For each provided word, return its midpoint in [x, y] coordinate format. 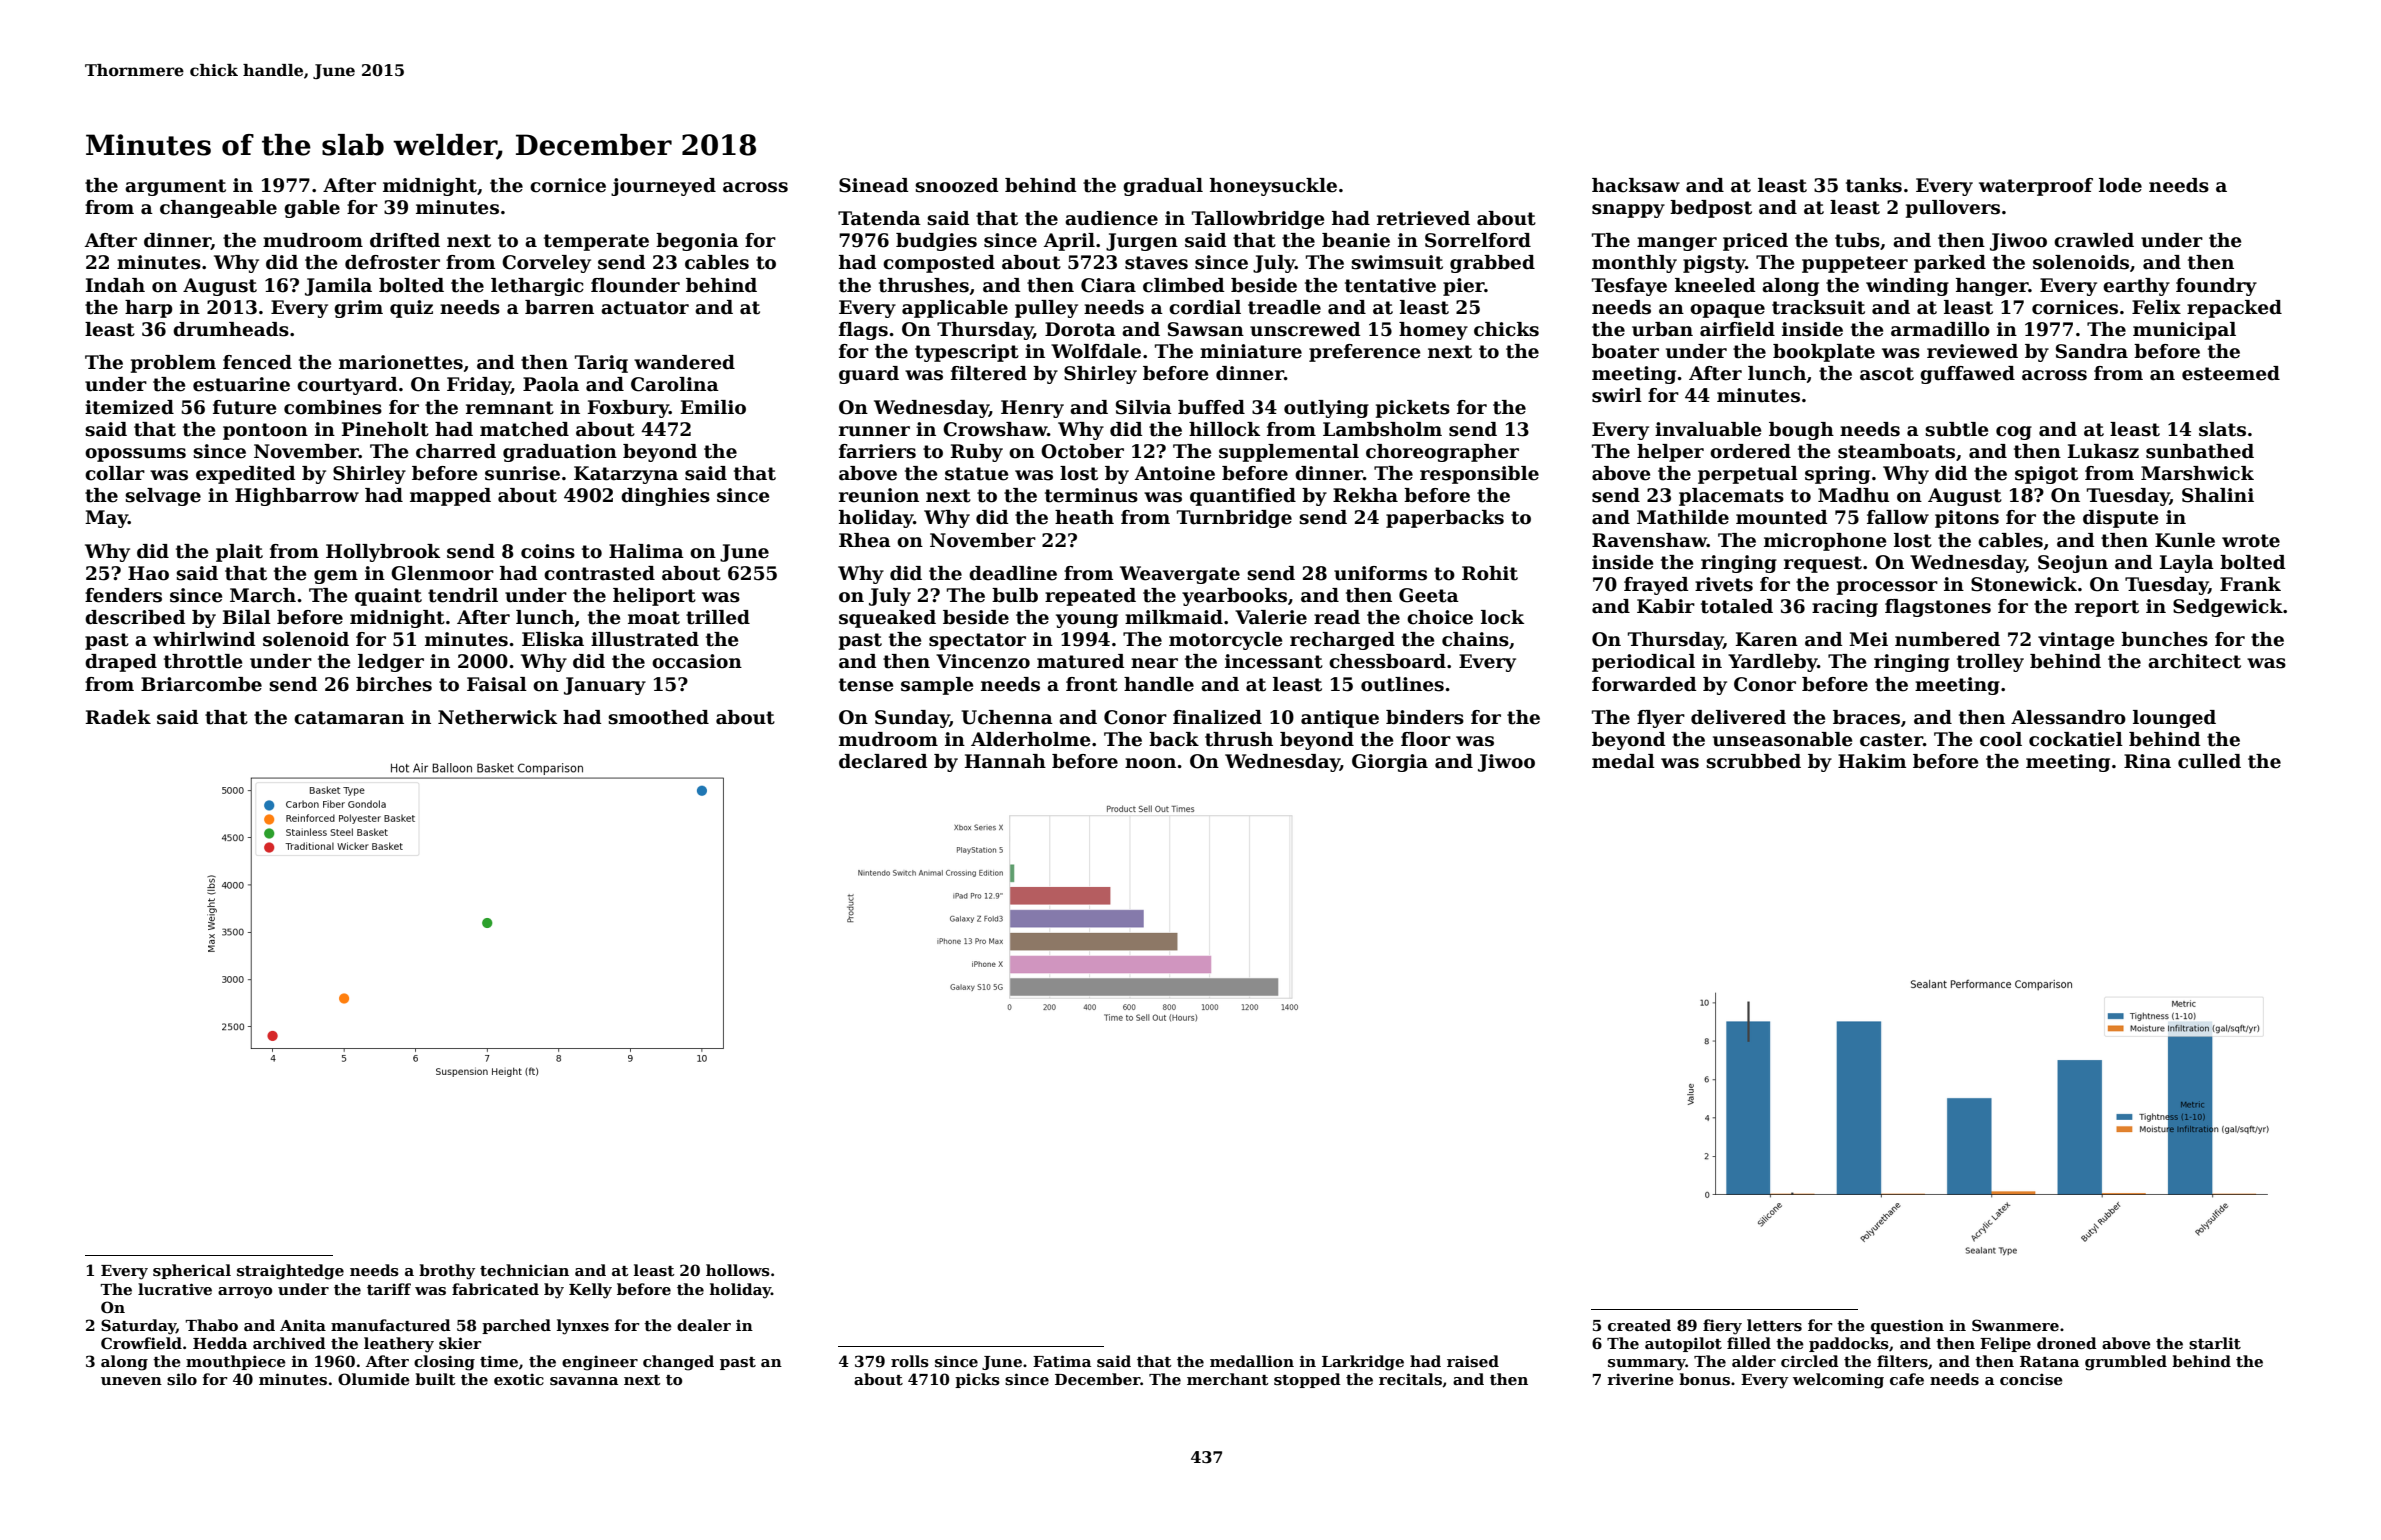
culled [2209, 761]
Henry [1032, 409]
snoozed [957, 185]
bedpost [1711, 209]
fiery [1722, 1327]
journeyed [663, 187]
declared [883, 761]
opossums [135, 455]
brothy [447, 1272]
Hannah [1005, 761]
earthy [2136, 287]
